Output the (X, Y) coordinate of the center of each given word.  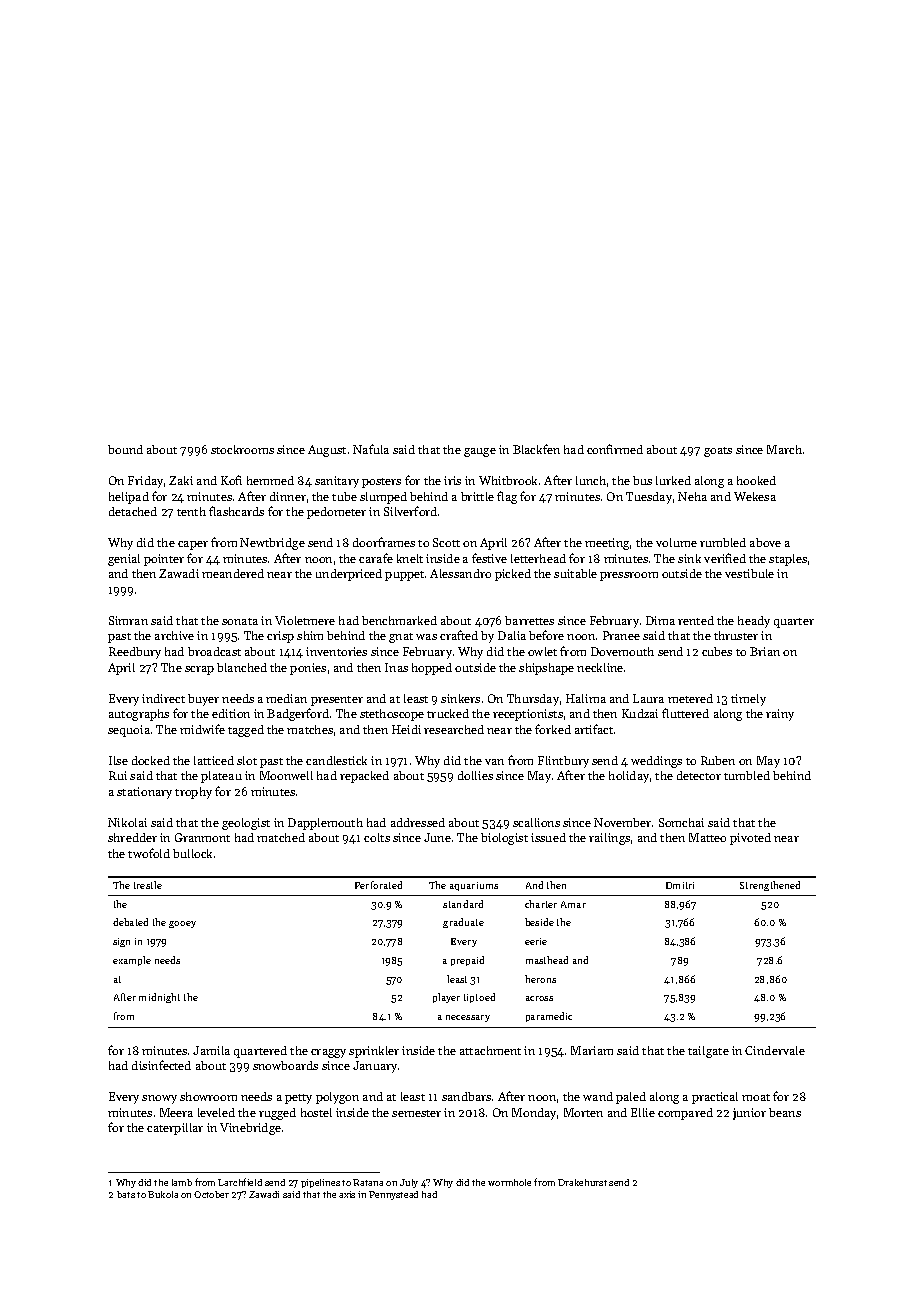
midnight (159, 998)
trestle (148, 885)
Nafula (371, 449)
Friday (145, 482)
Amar (573, 904)
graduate (463, 923)
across (539, 998)
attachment (490, 1050)
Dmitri (680, 885)
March (784, 449)
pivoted (750, 839)
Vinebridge (250, 1129)
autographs (139, 715)
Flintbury (563, 762)
